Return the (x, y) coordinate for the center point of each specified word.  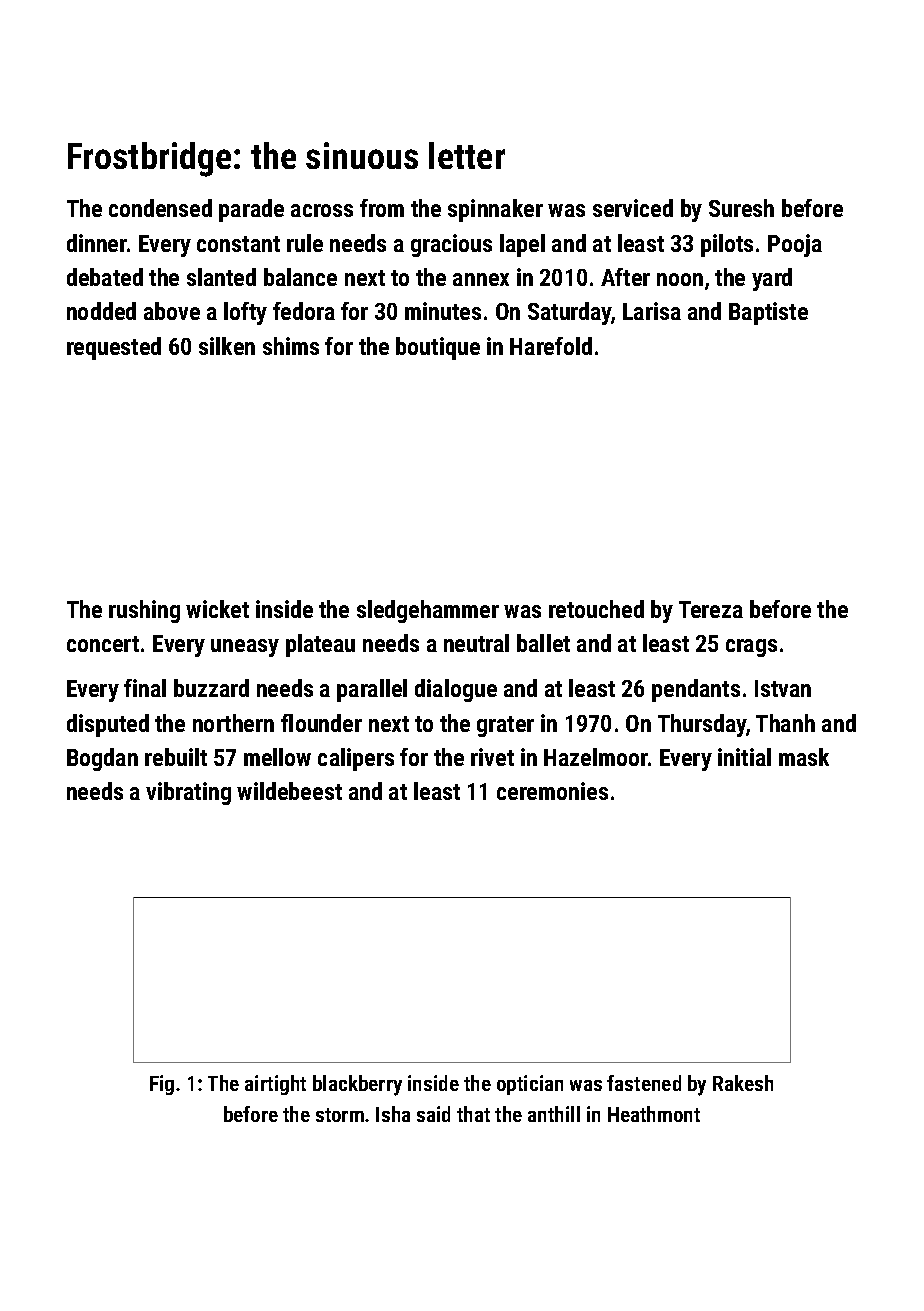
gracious (451, 245)
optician (530, 1085)
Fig (162, 1085)
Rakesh (743, 1083)
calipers (356, 759)
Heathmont (654, 1114)
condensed (160, 208)
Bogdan (102, 759)
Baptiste (768, 313)
